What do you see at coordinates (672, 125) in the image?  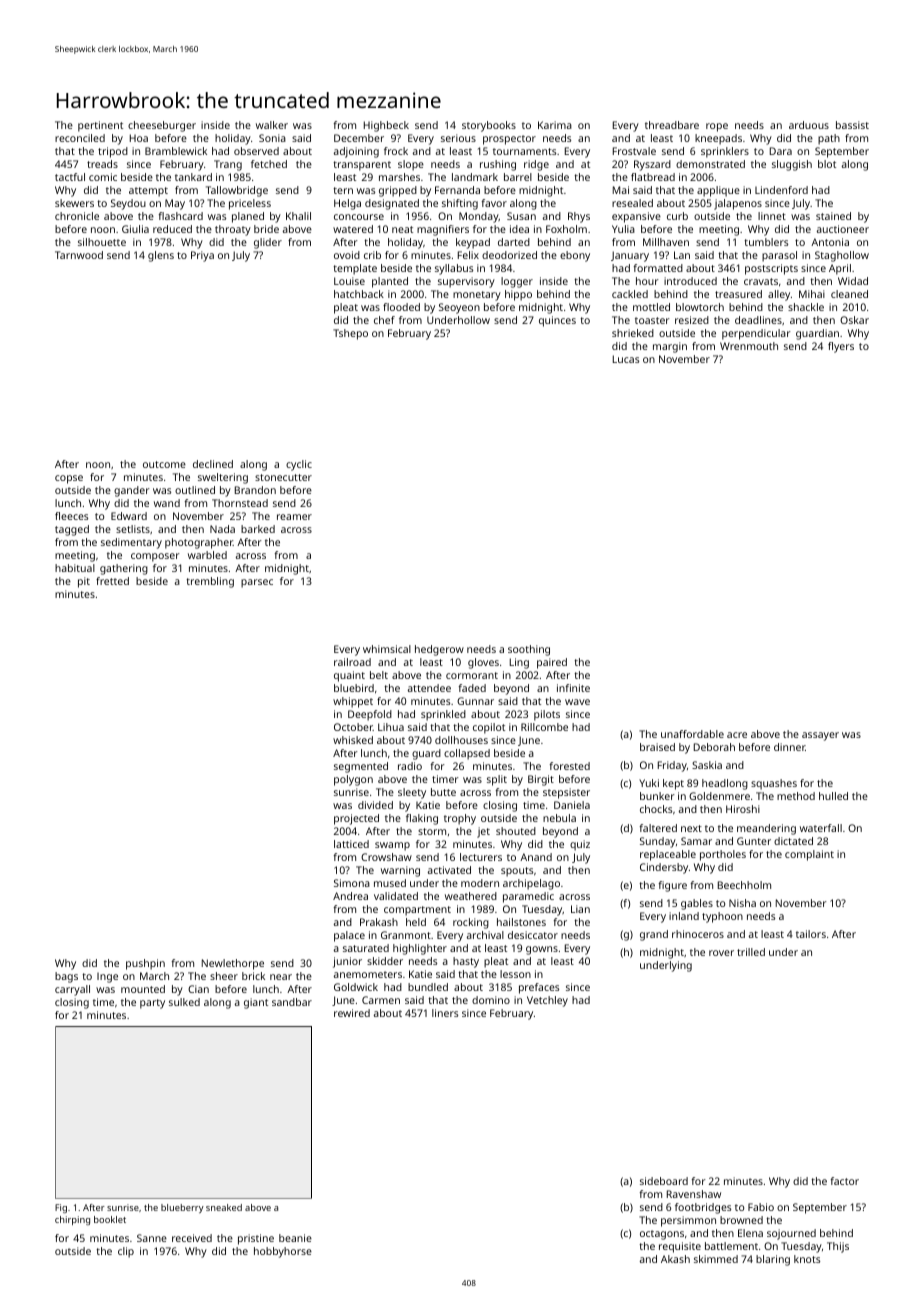 I see `threadbare` at bounding box center [672, 125].
